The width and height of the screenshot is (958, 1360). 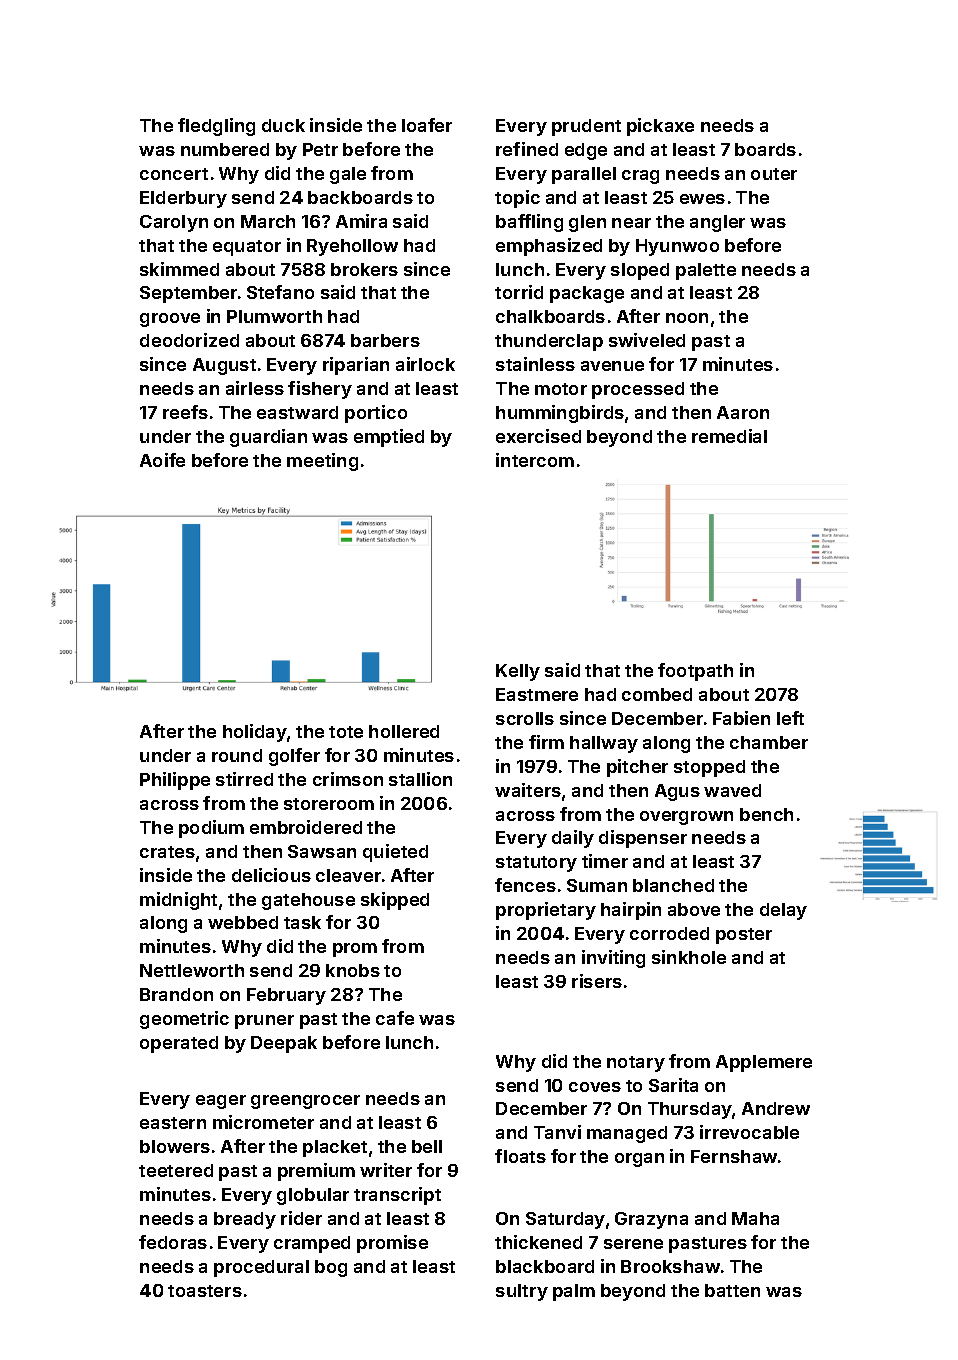 I want to click on toasters, so click(x=205, y=1291).
